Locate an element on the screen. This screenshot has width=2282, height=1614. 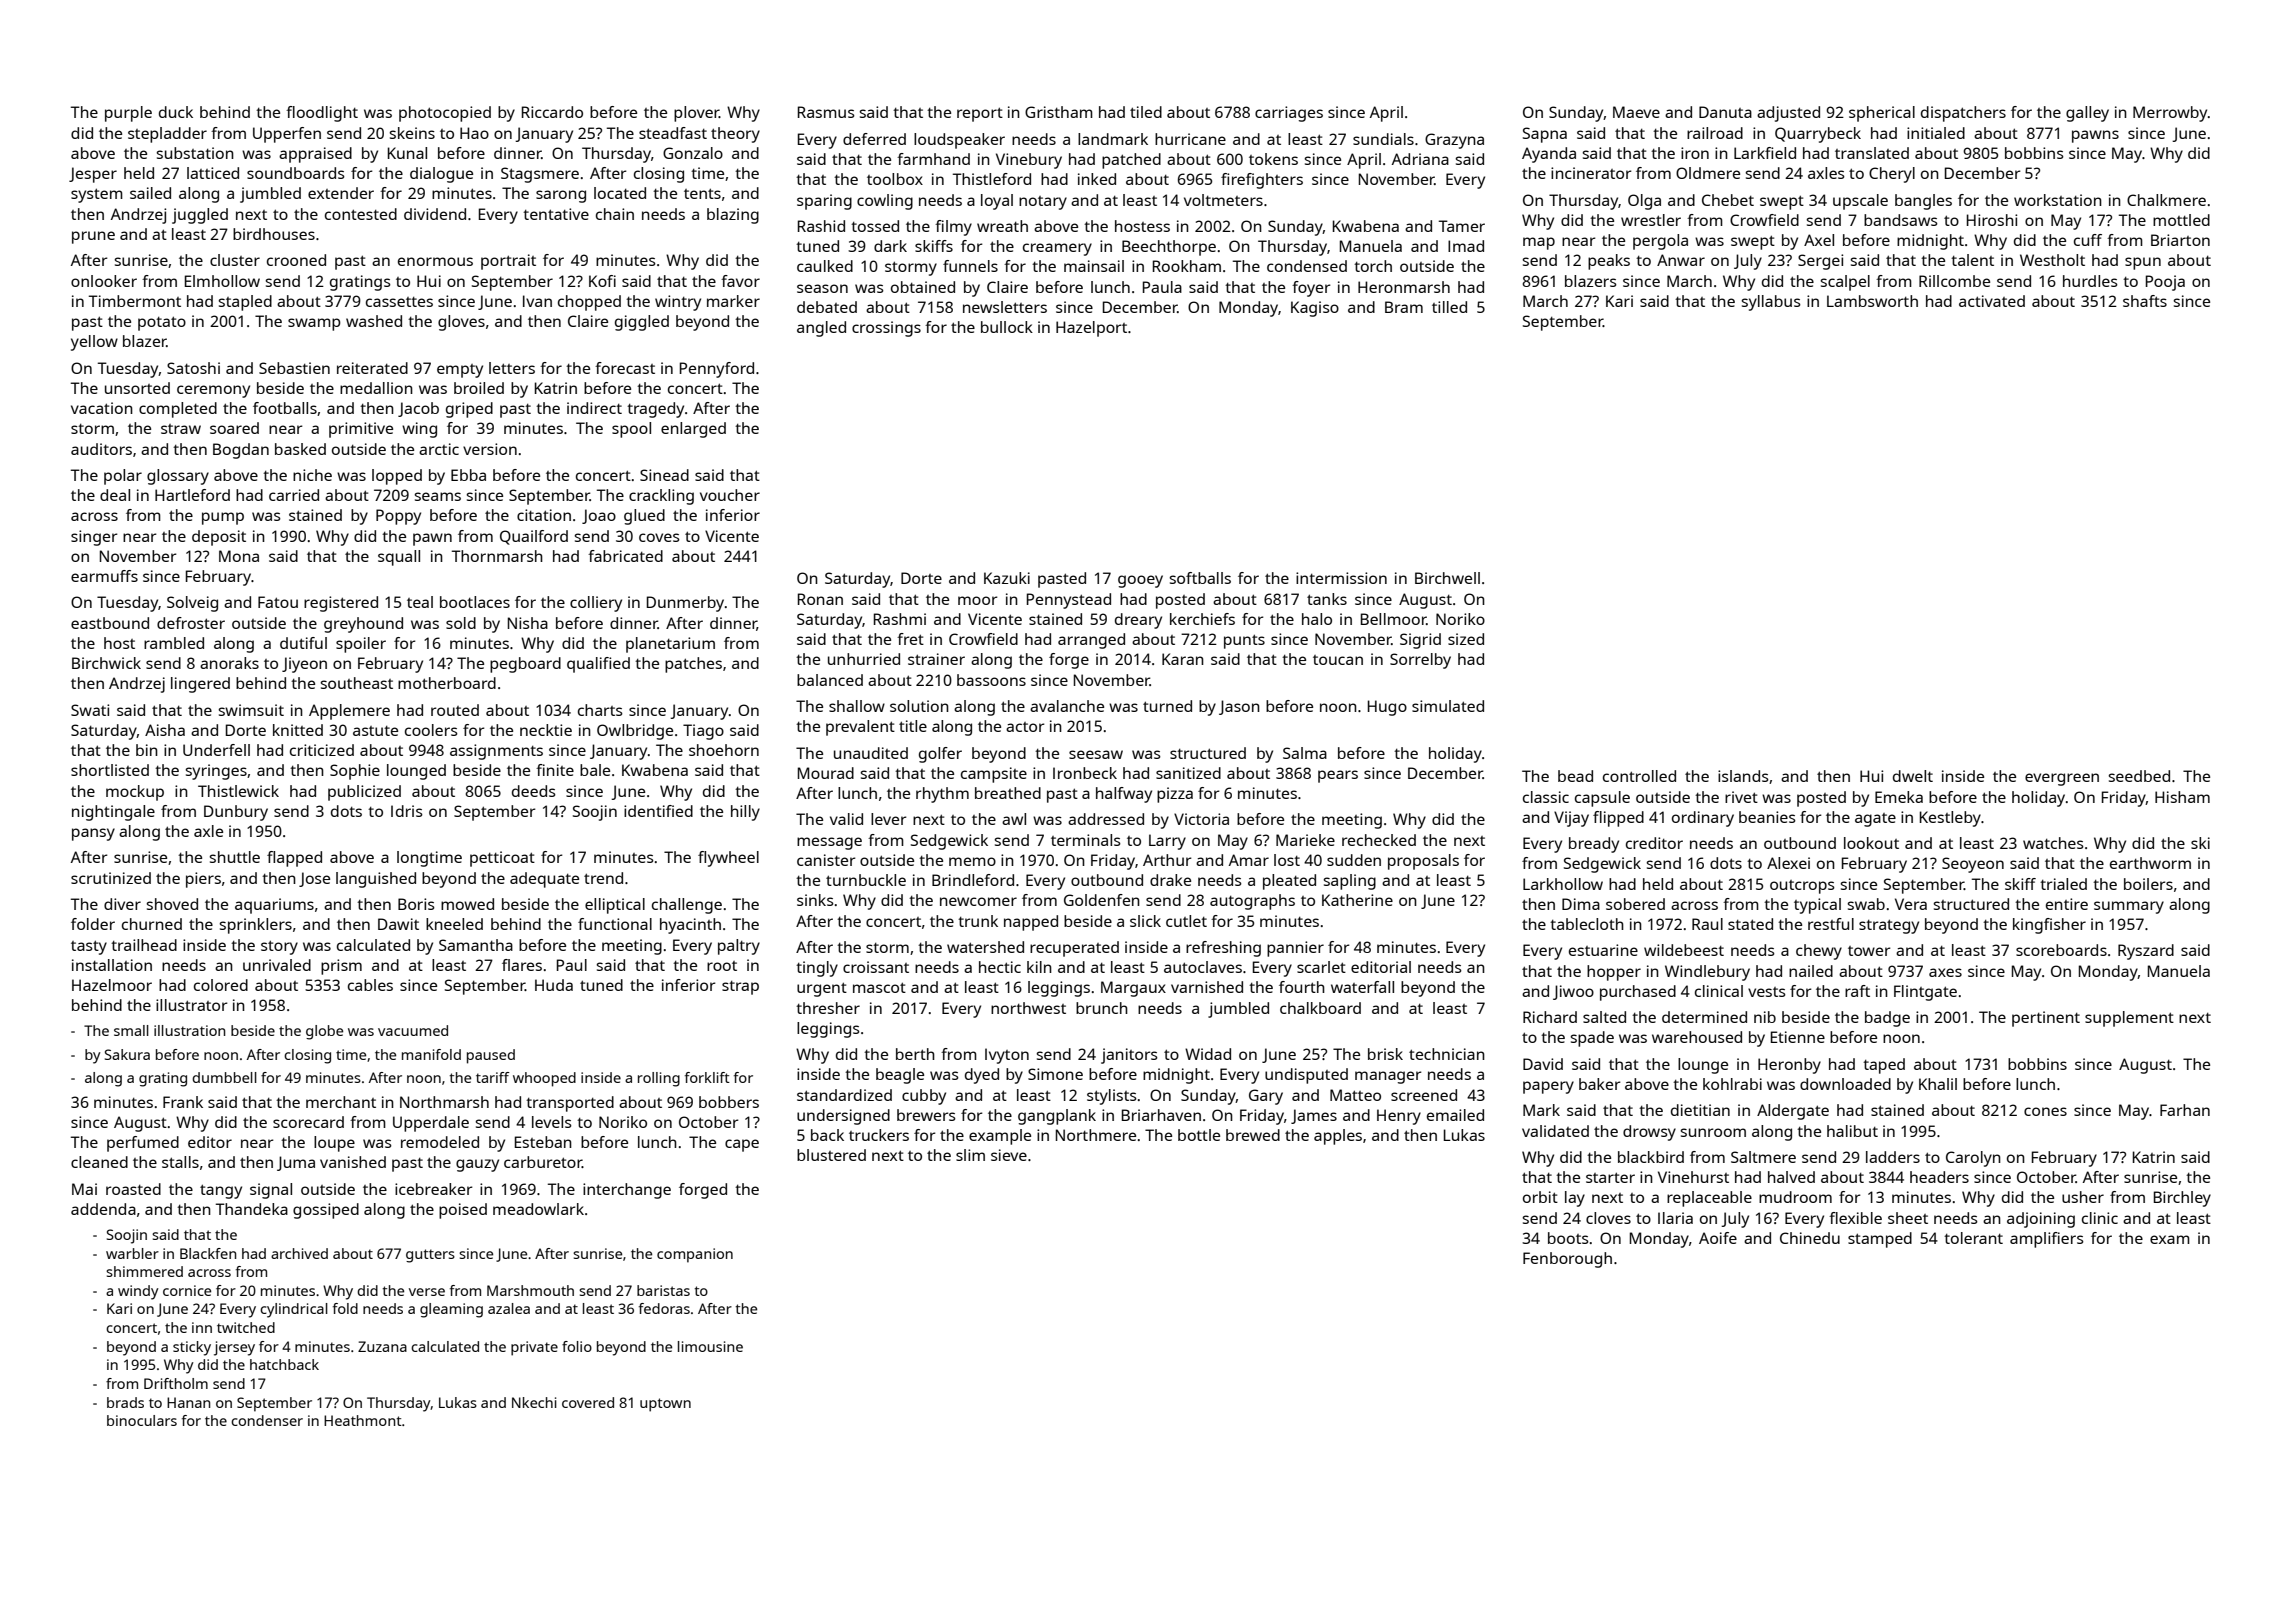
tokens is located at coordinates (1273, 159).
